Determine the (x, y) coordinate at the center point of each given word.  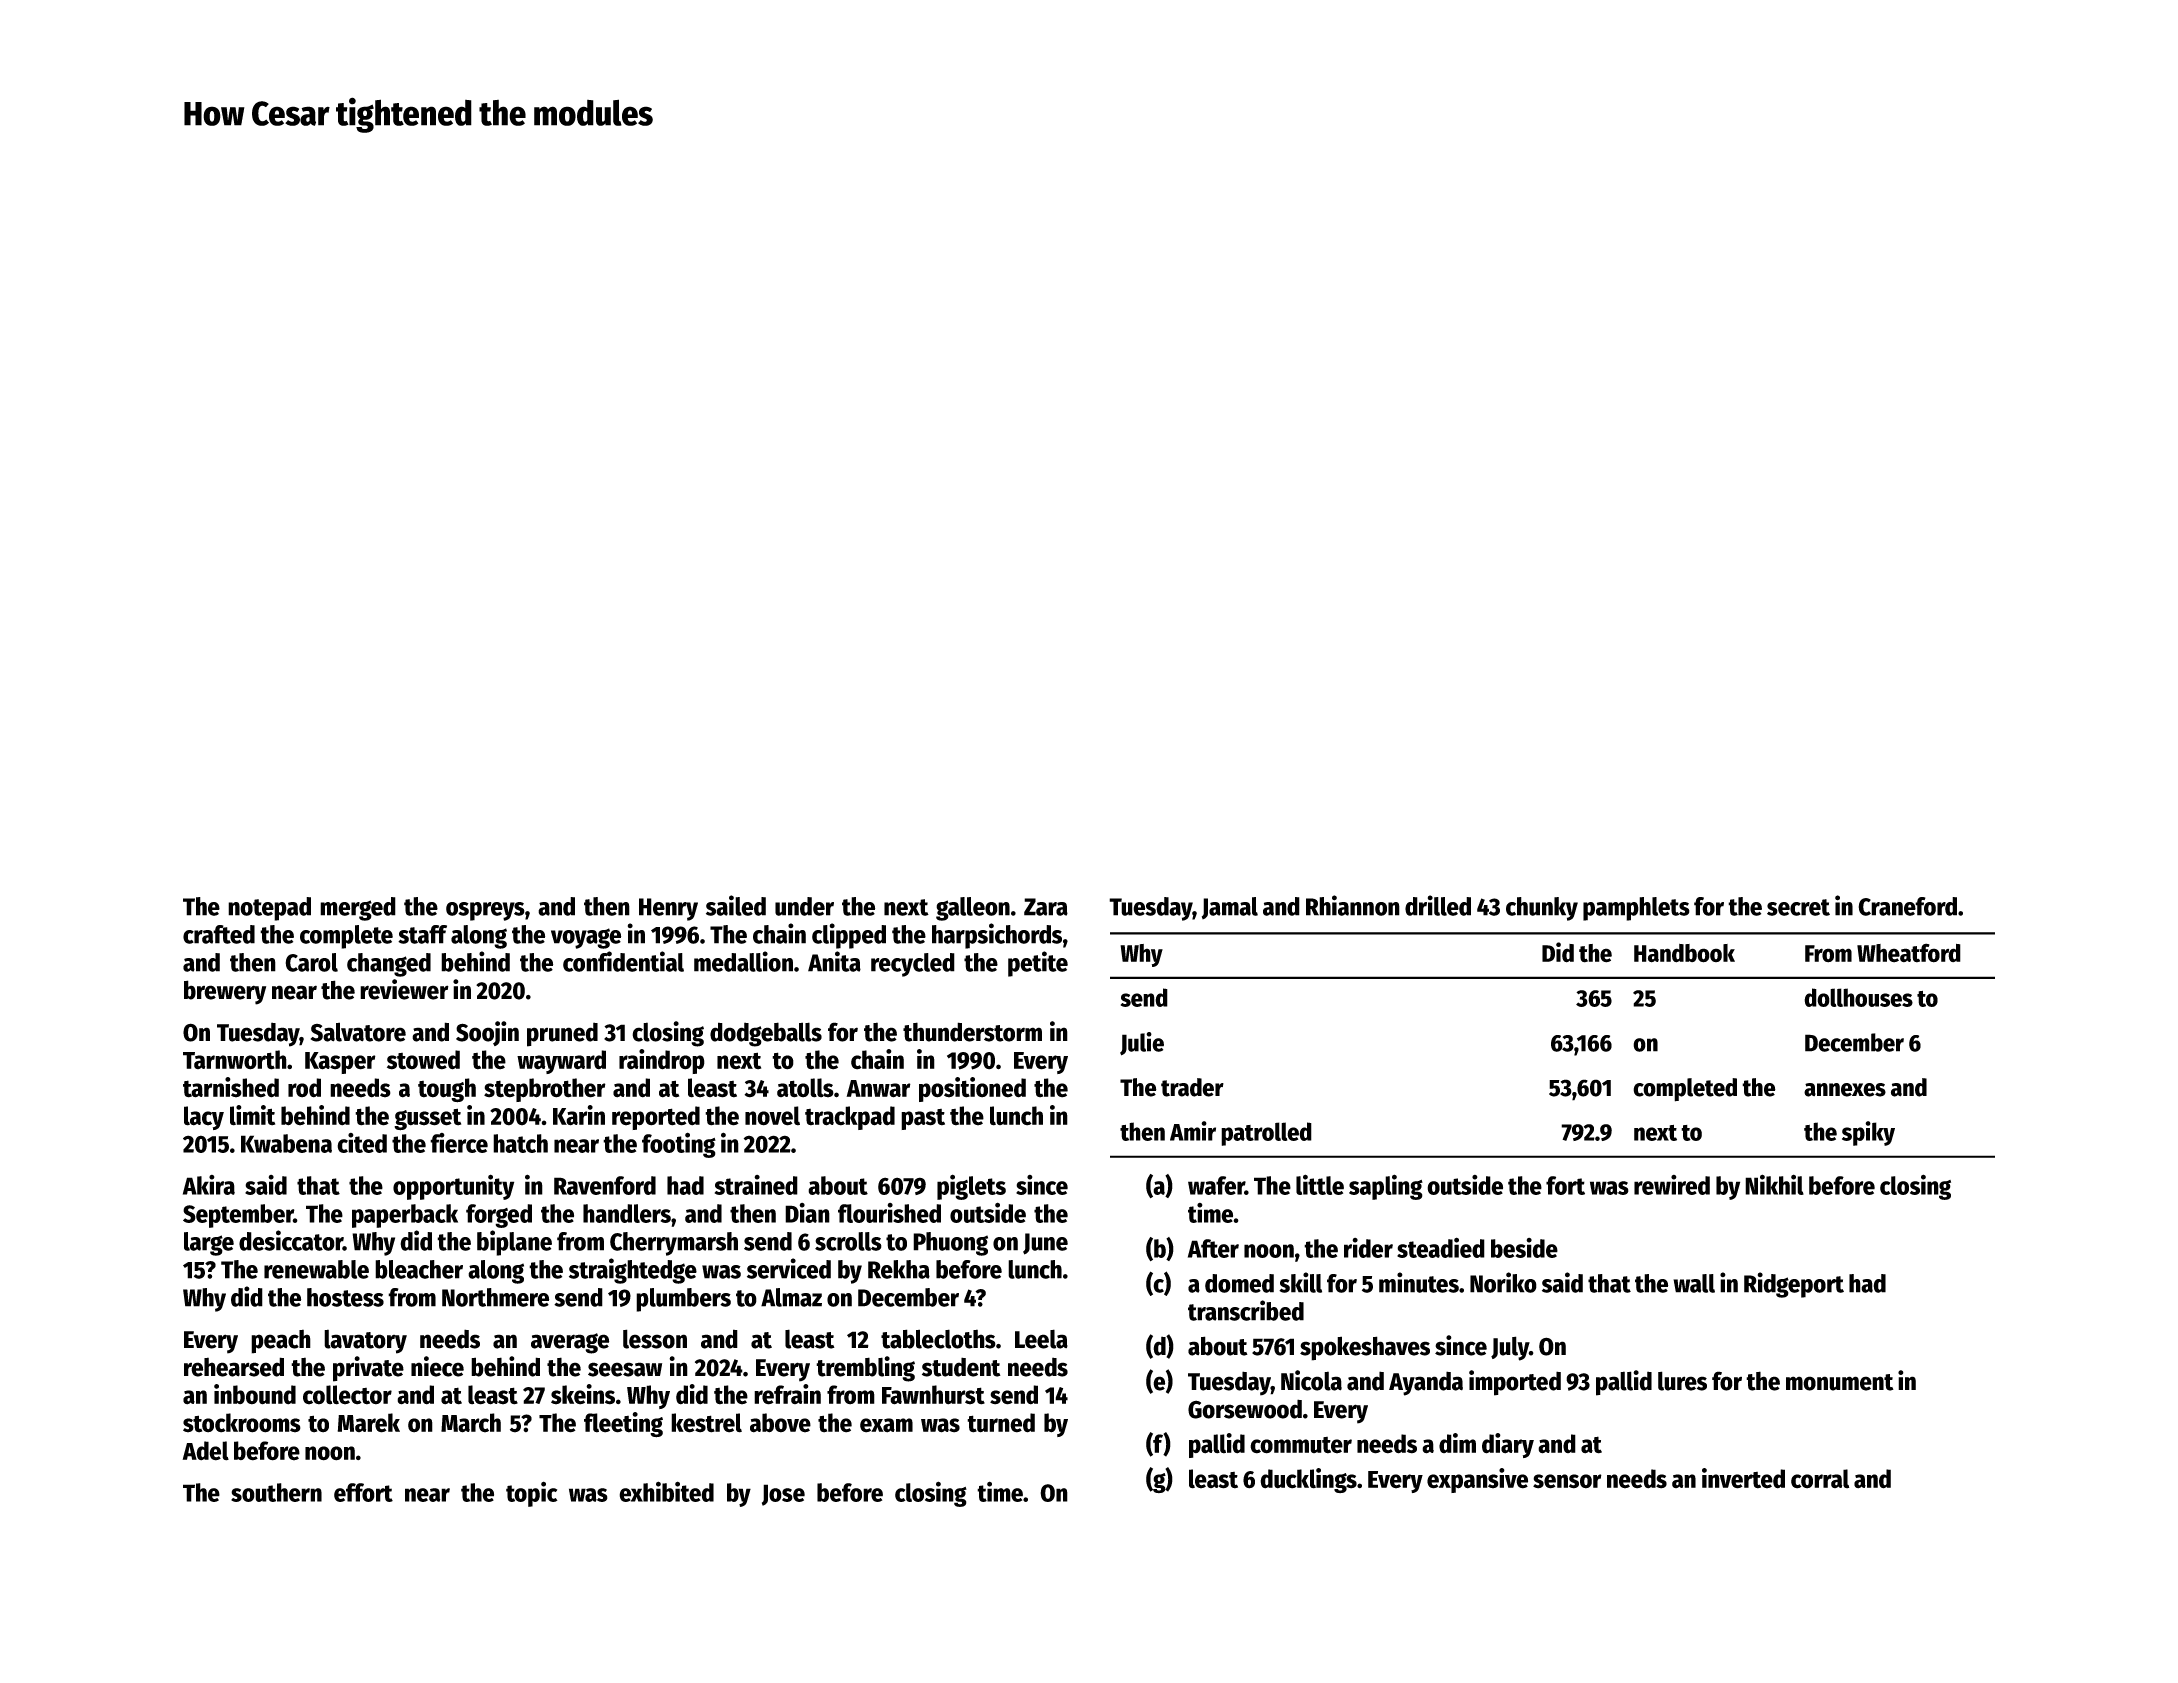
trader (1192, 1087)
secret (1798, 907)
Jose (783, 1495)
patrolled (1266, 1134)
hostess (345, 1297)
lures (1682, 1381)
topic (532, 1494)
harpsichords (997, 936)
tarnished (231, 1087)
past (923, 1119)
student (961, 1367)
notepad (269, 909)
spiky (1868, 1133)
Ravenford (605, 1185)
